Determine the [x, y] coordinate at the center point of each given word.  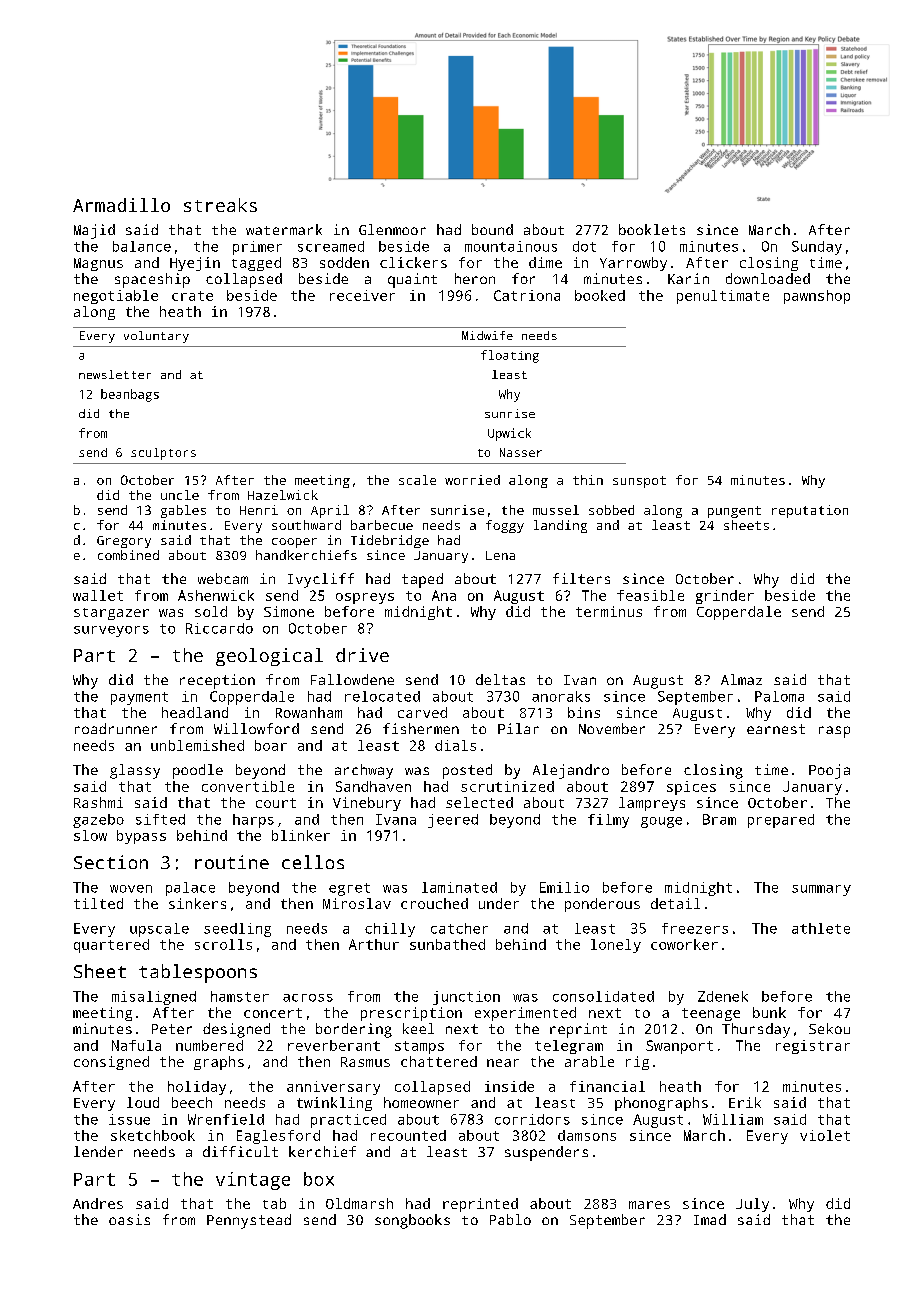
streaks [220, 205]
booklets [652, 229]
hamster [240, 996]
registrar [813, 1047]
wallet [98, 595]
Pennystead [249, 1221]
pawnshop [817, 297]
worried [472, 480]
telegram [569, 1047]
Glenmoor [392, 229]
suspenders [546, 1153]
